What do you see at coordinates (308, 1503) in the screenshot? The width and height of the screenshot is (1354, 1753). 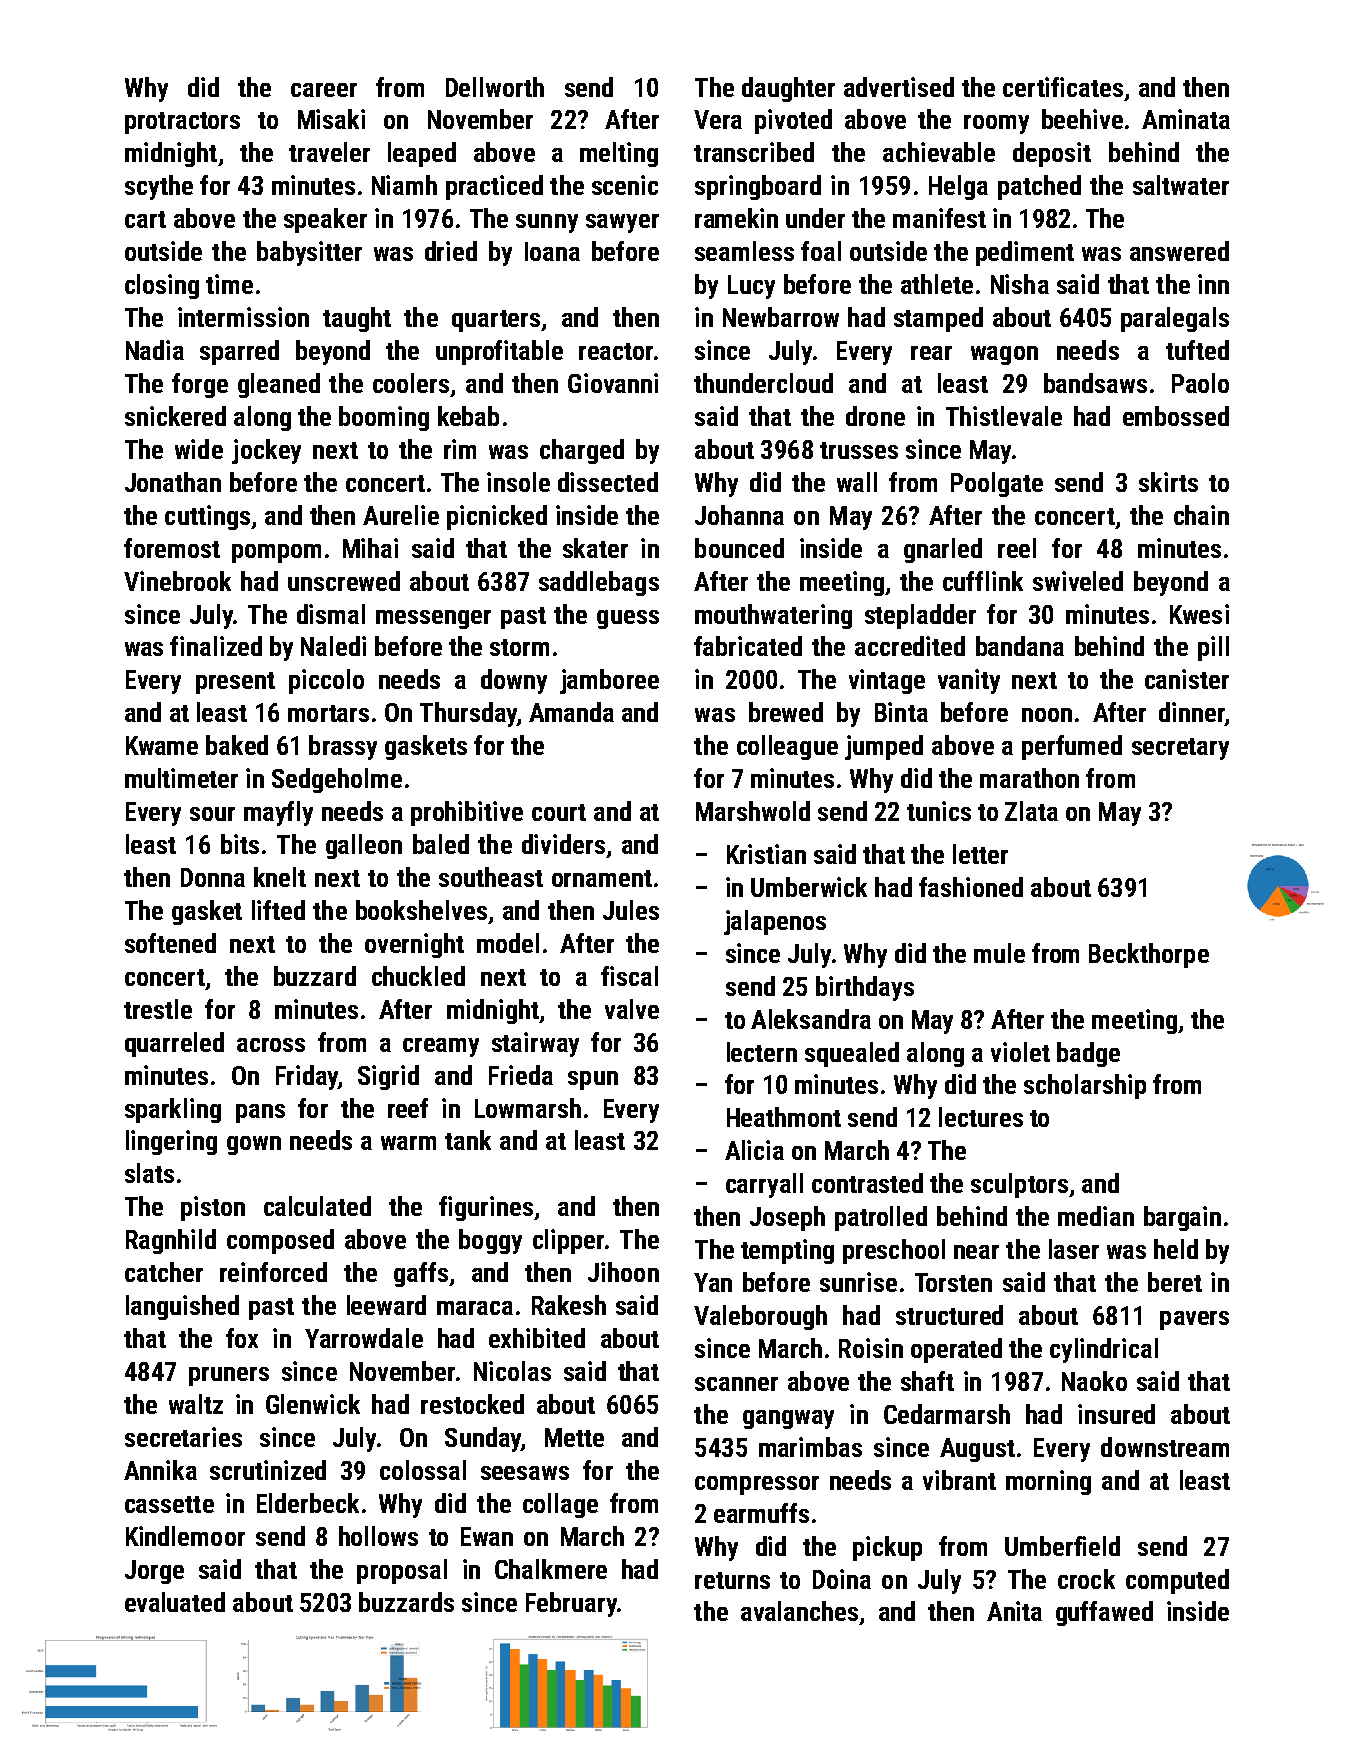 I see `Elderbeck` at bounding box center [308, 1503].
